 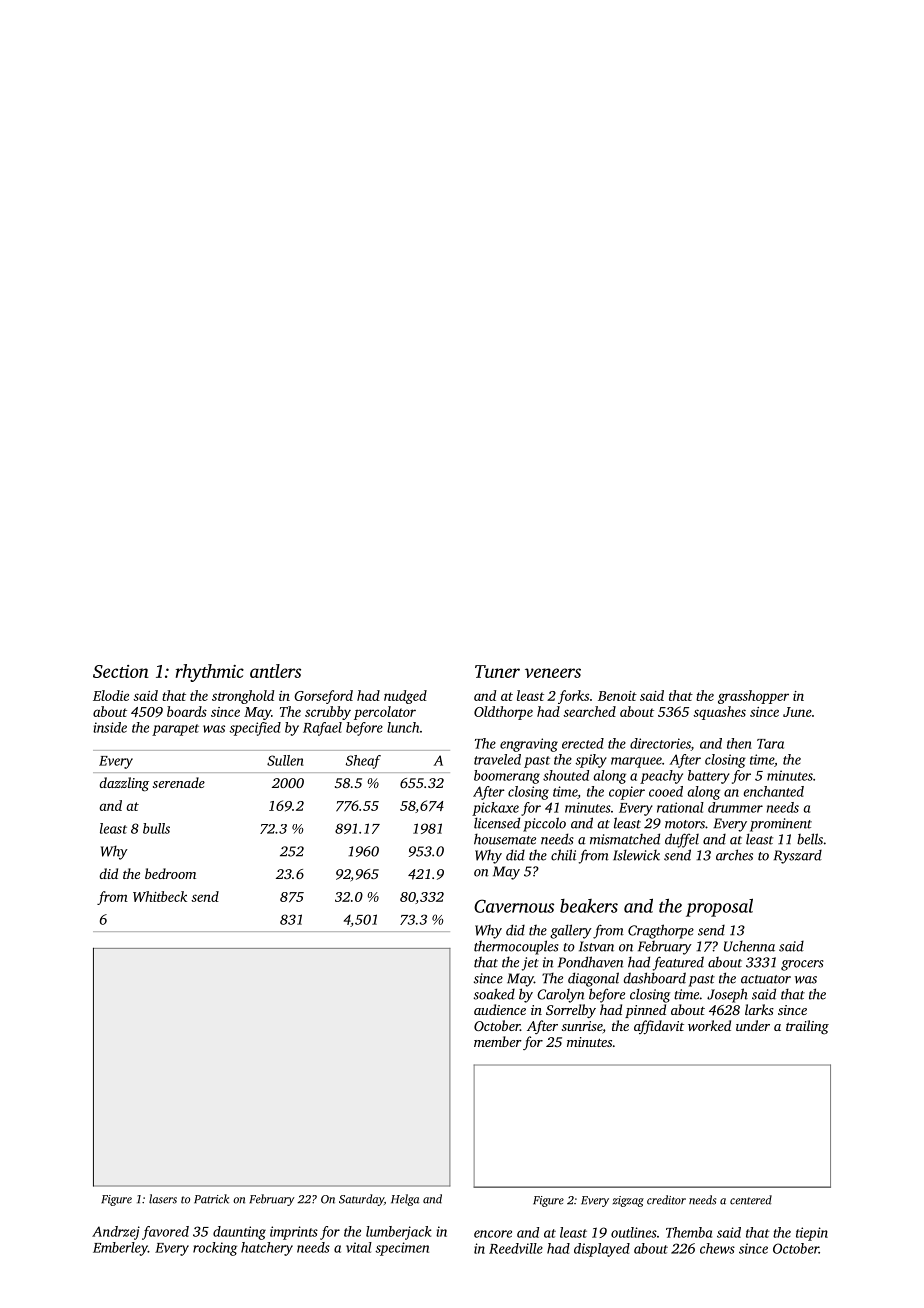 What do you see at coordinates (211, 1199) in the image?
I see `Patrick` at bounding box center [211, 1199].
